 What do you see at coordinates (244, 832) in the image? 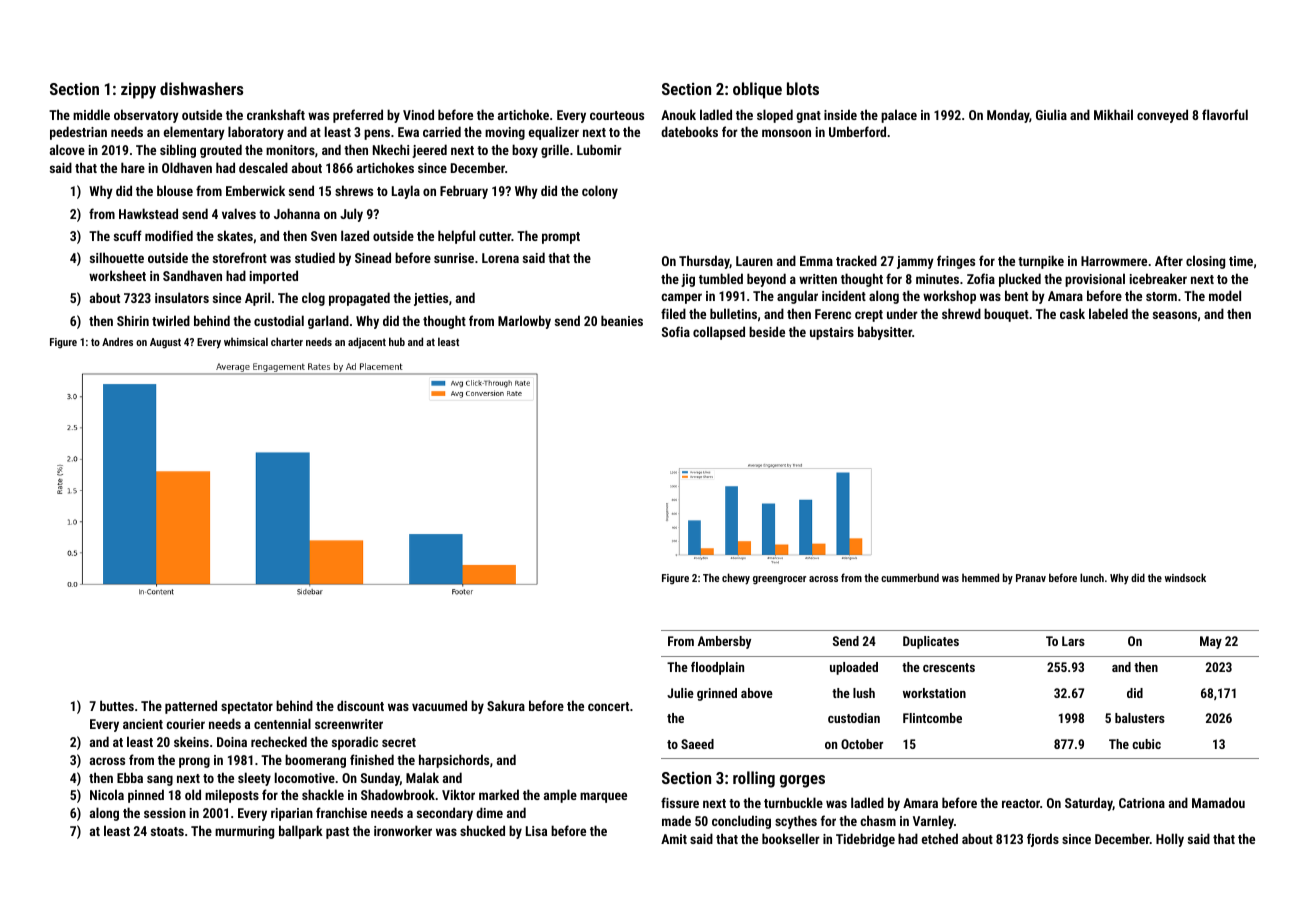
I see `murmuring` at bounding box center [244, 832].
